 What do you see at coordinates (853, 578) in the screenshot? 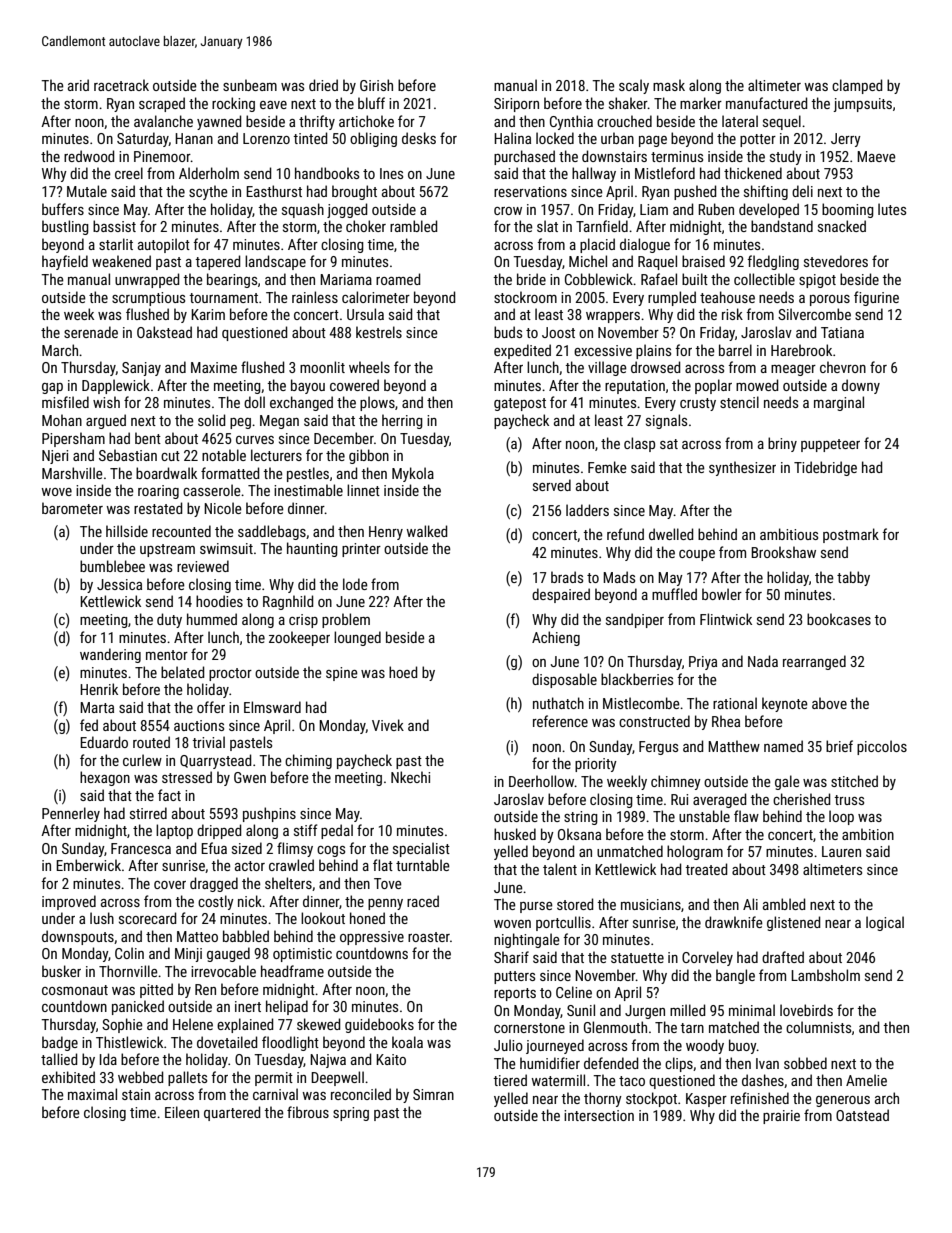
I see `tabby` at bounding box center [853, 578].
